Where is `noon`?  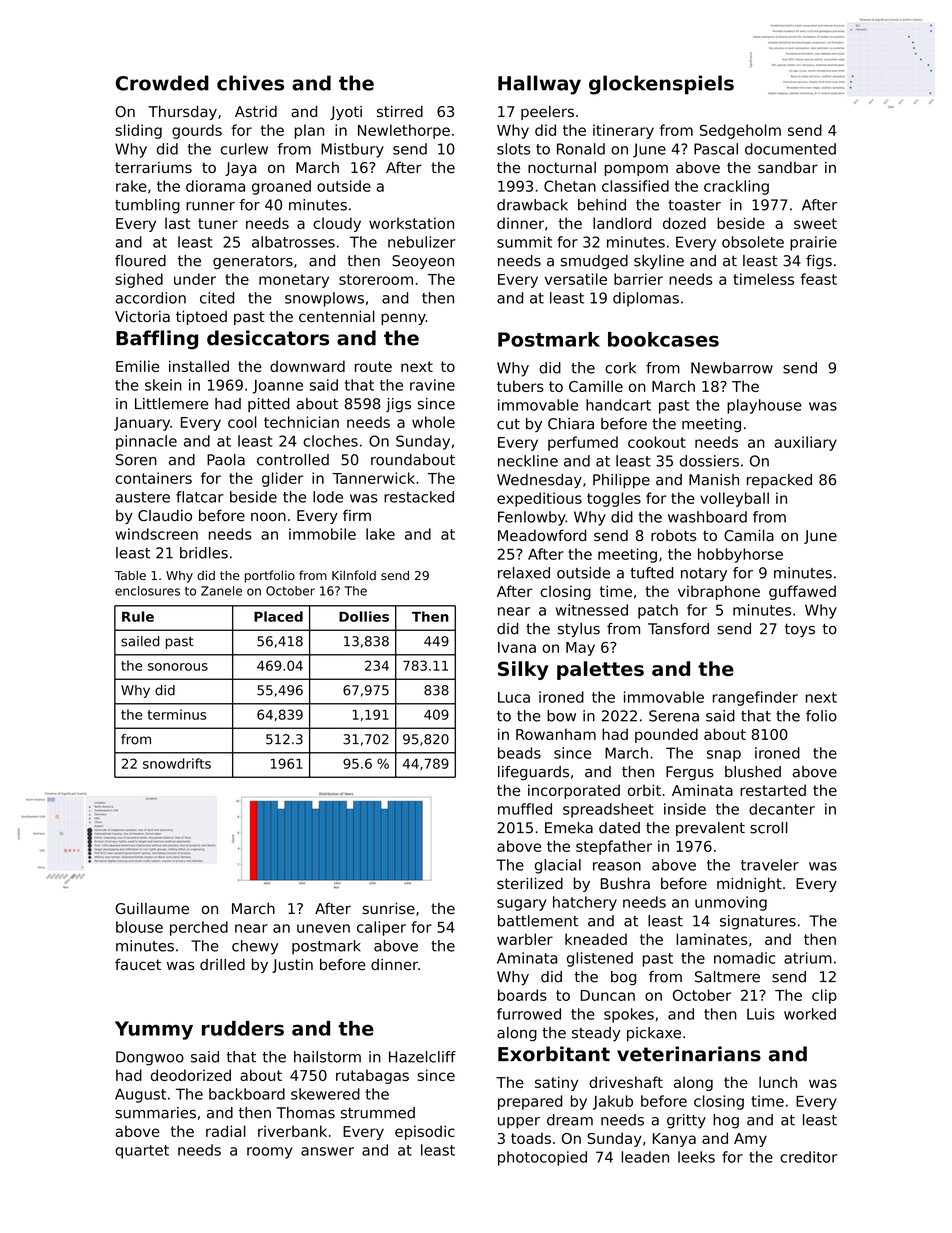
noon is located at coordinates (268, 516).
